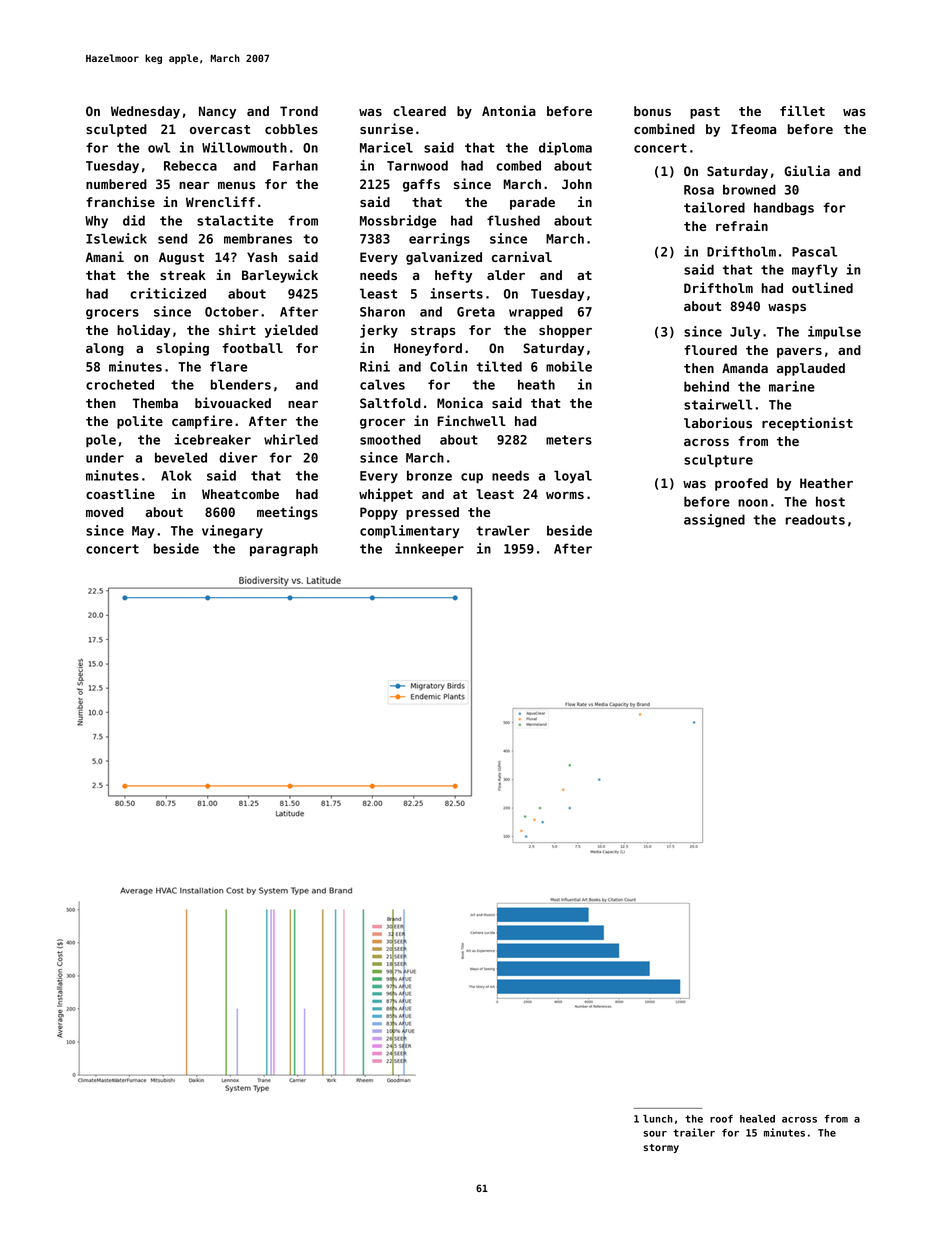 The width and height of the document is (952, 1233). What do you see at coordinates (757, 1119) in the document?
I see `healed` at bounding box center [757, 1119].
